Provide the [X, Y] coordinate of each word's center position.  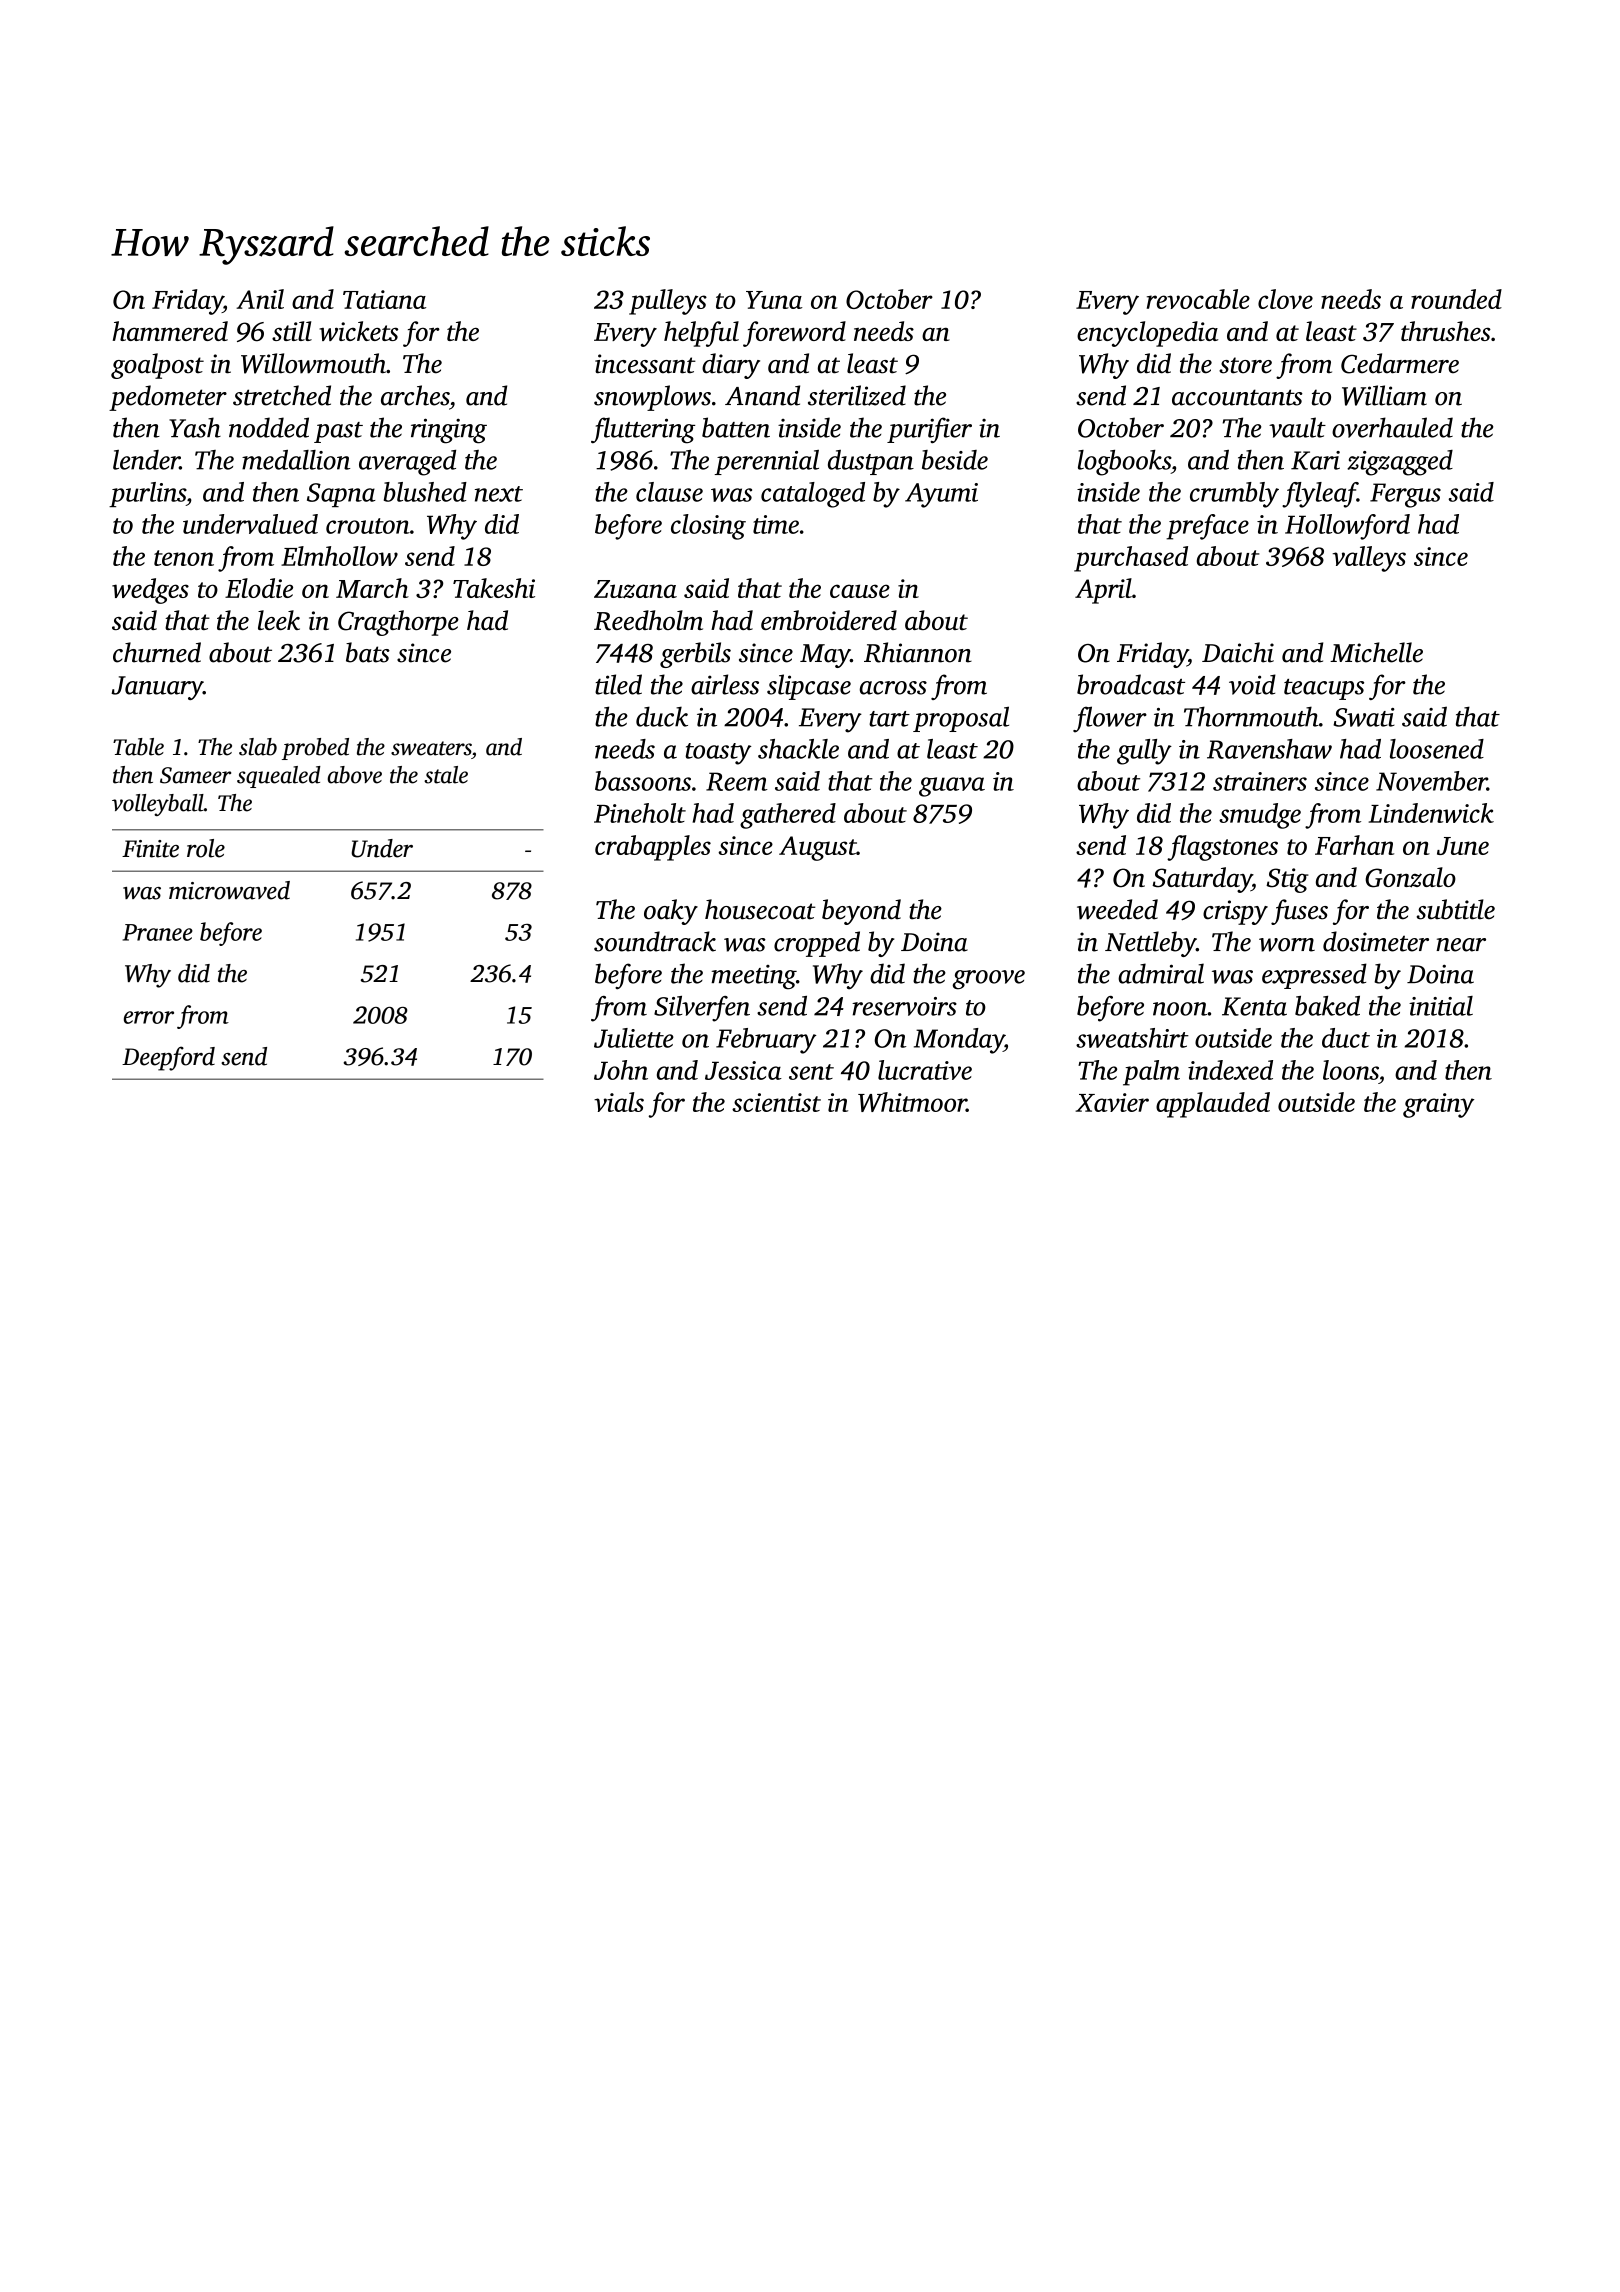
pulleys [668, 302]
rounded [1456, 299]
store [1245, 365]
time [776, 524]
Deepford [168, 1058]
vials [619, 1102]
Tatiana [384, 299]
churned [157, 652]
